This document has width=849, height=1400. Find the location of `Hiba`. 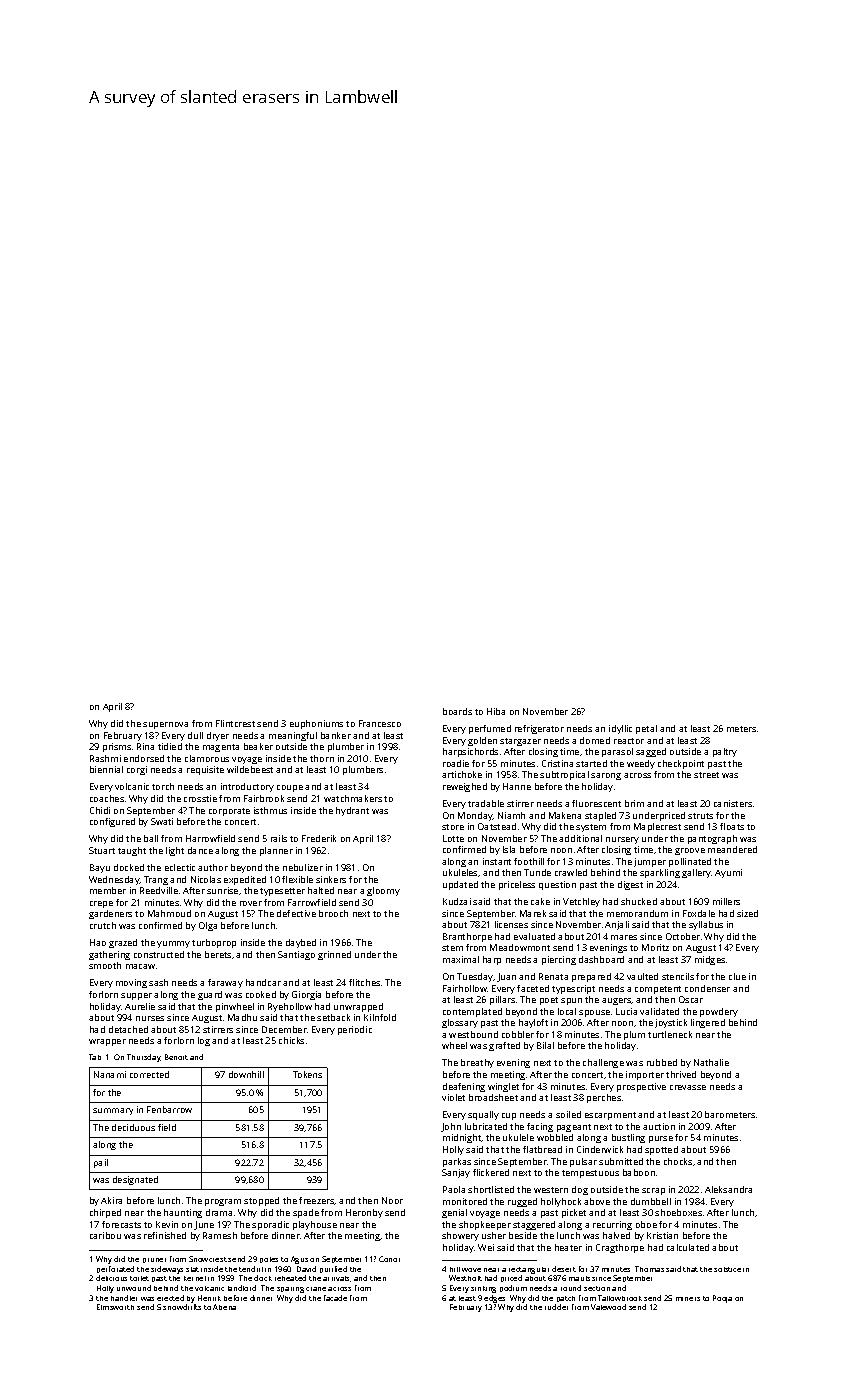

Hiba is located at coordinates (496, 711).
